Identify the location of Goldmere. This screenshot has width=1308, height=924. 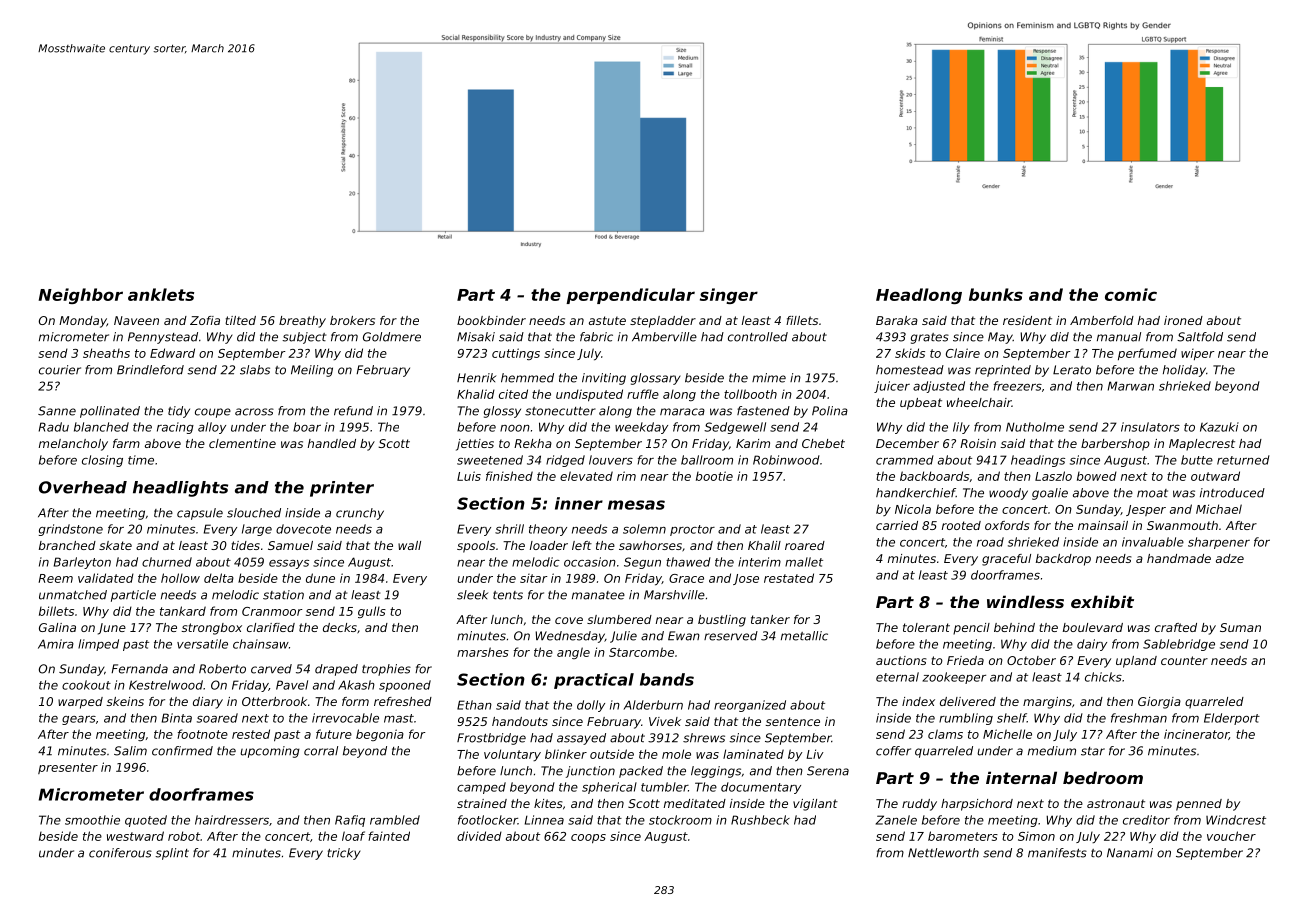
(392, 337).
